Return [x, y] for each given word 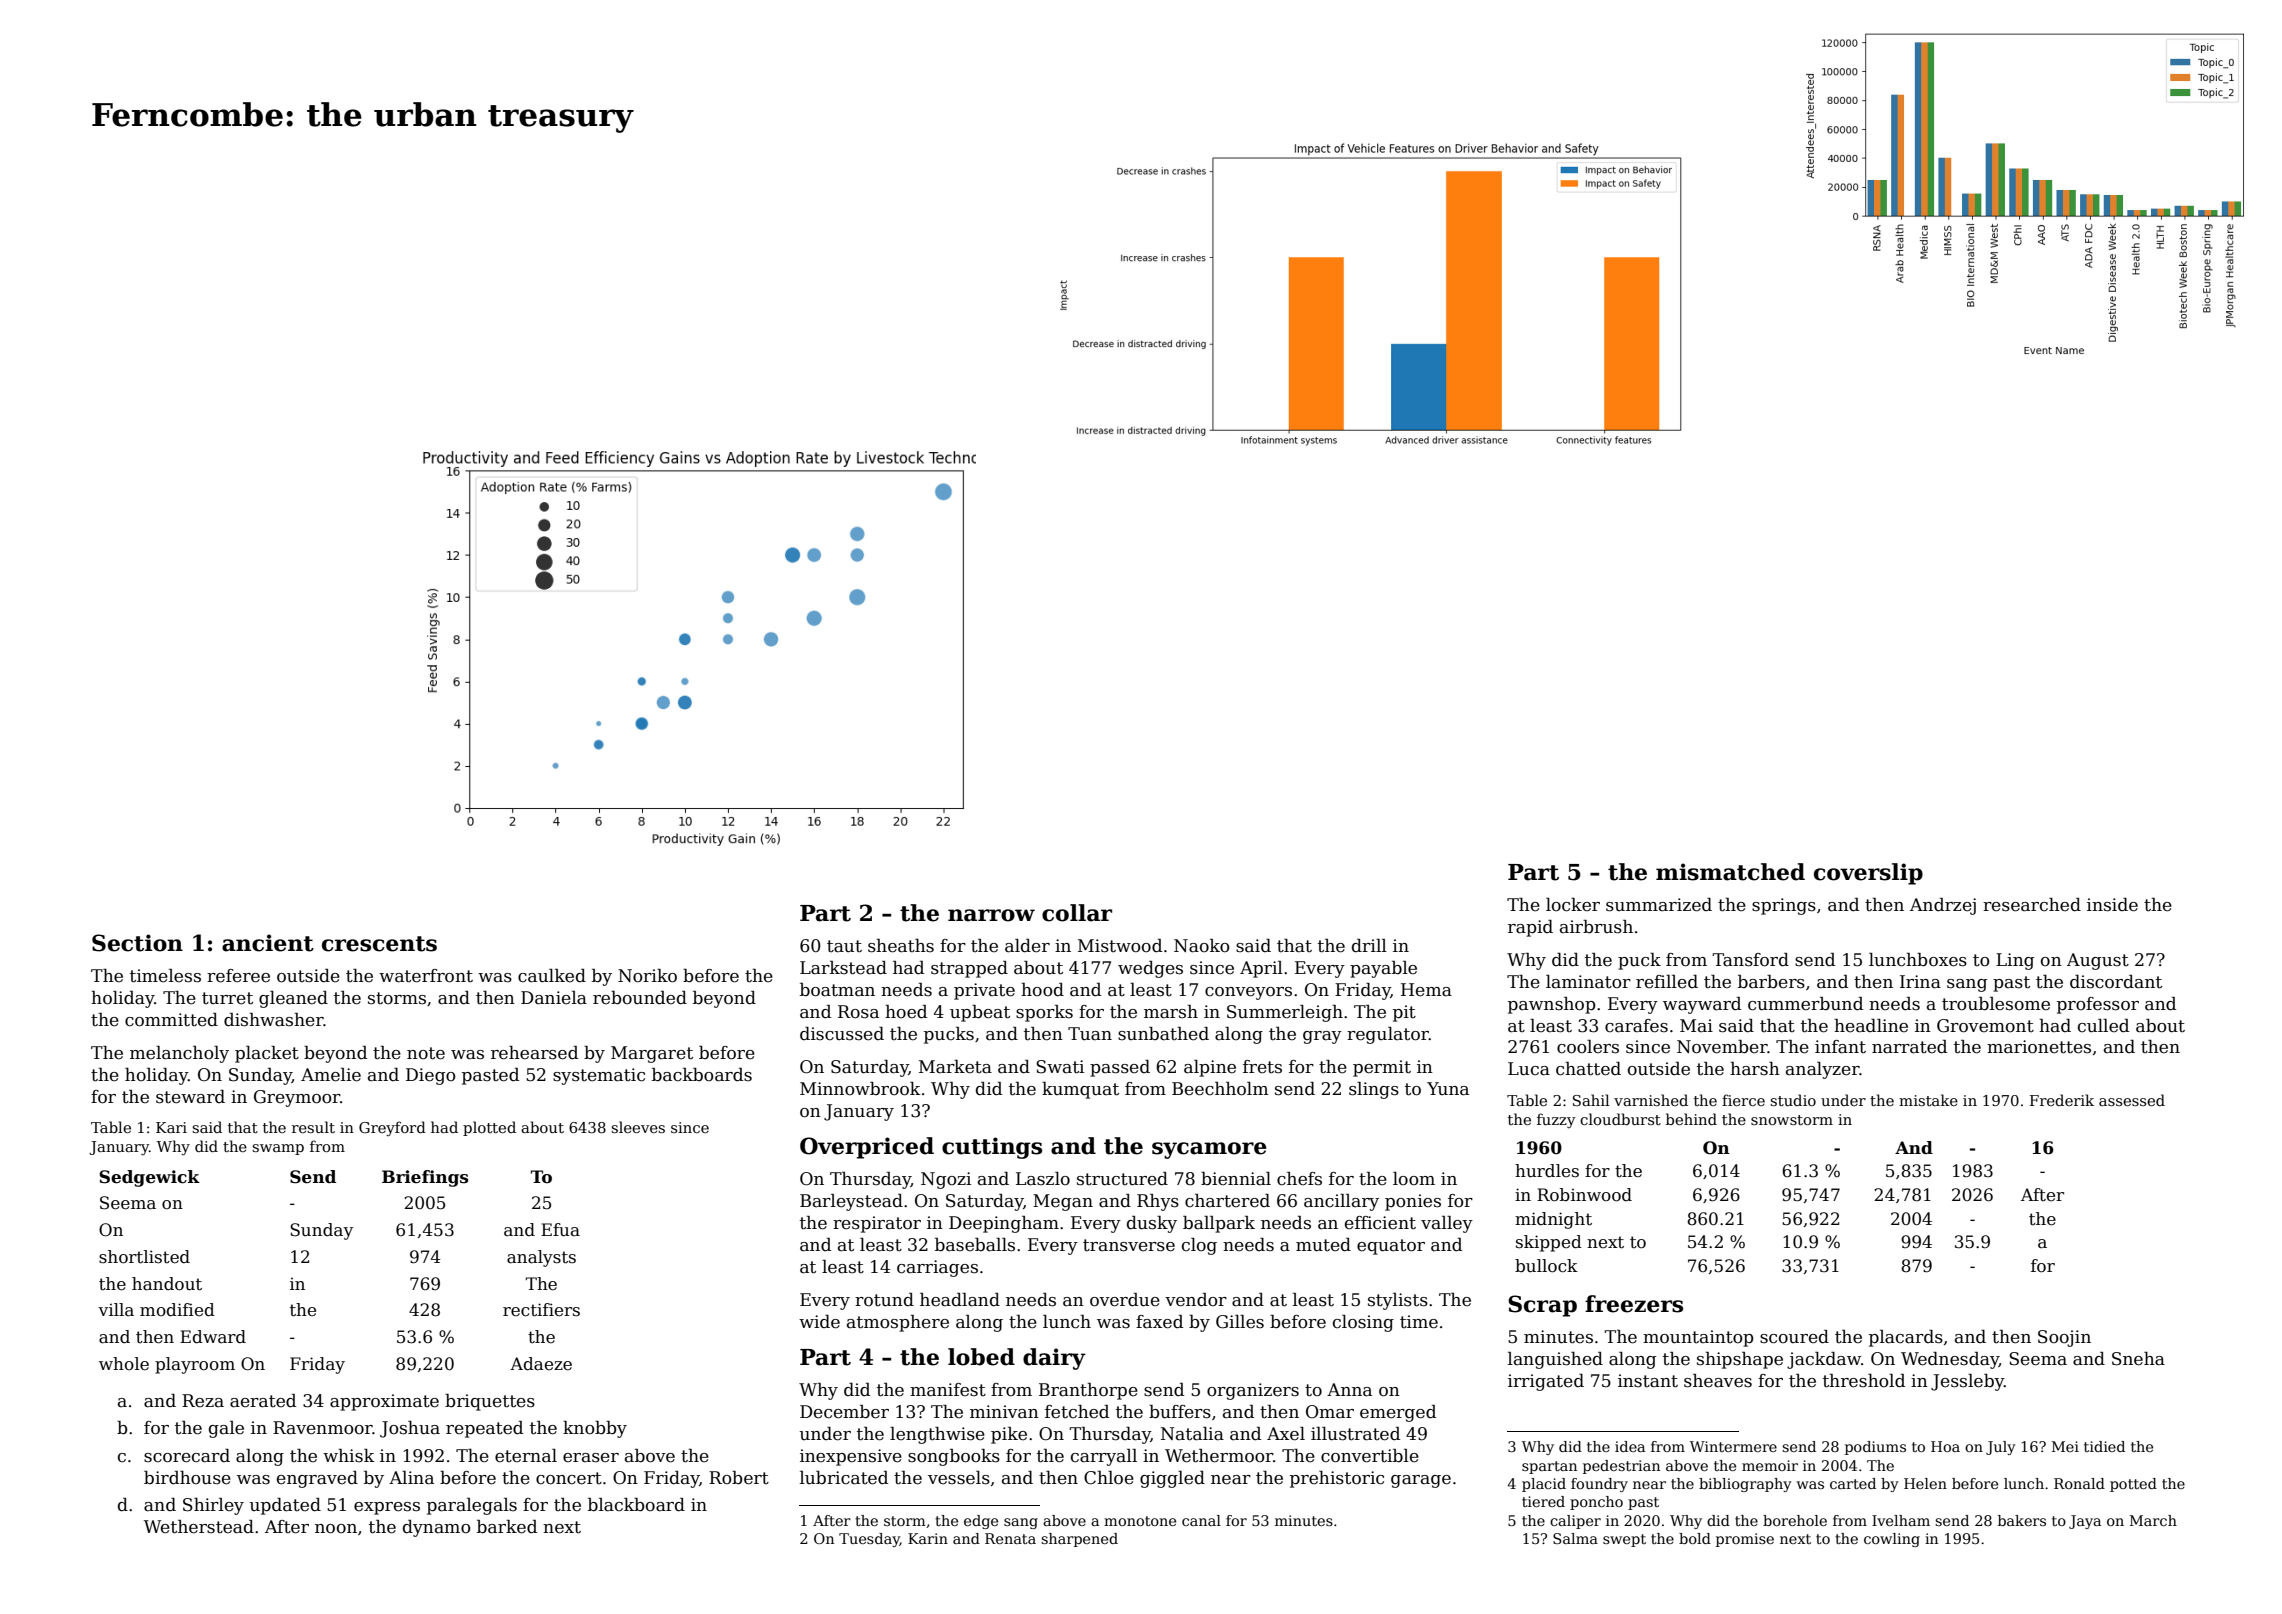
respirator [877, 1224]
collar [1077, 913]
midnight [1553, 1220]
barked [507, 1527]
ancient [268, 943]
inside [2112, 905]
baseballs [975, 1245]
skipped [1549, 1243]
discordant [2116, 982]
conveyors [1248, 993]
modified [177, 1310]
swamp [278, 1149]
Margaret [652, 1054]
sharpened [1079, 1540]
